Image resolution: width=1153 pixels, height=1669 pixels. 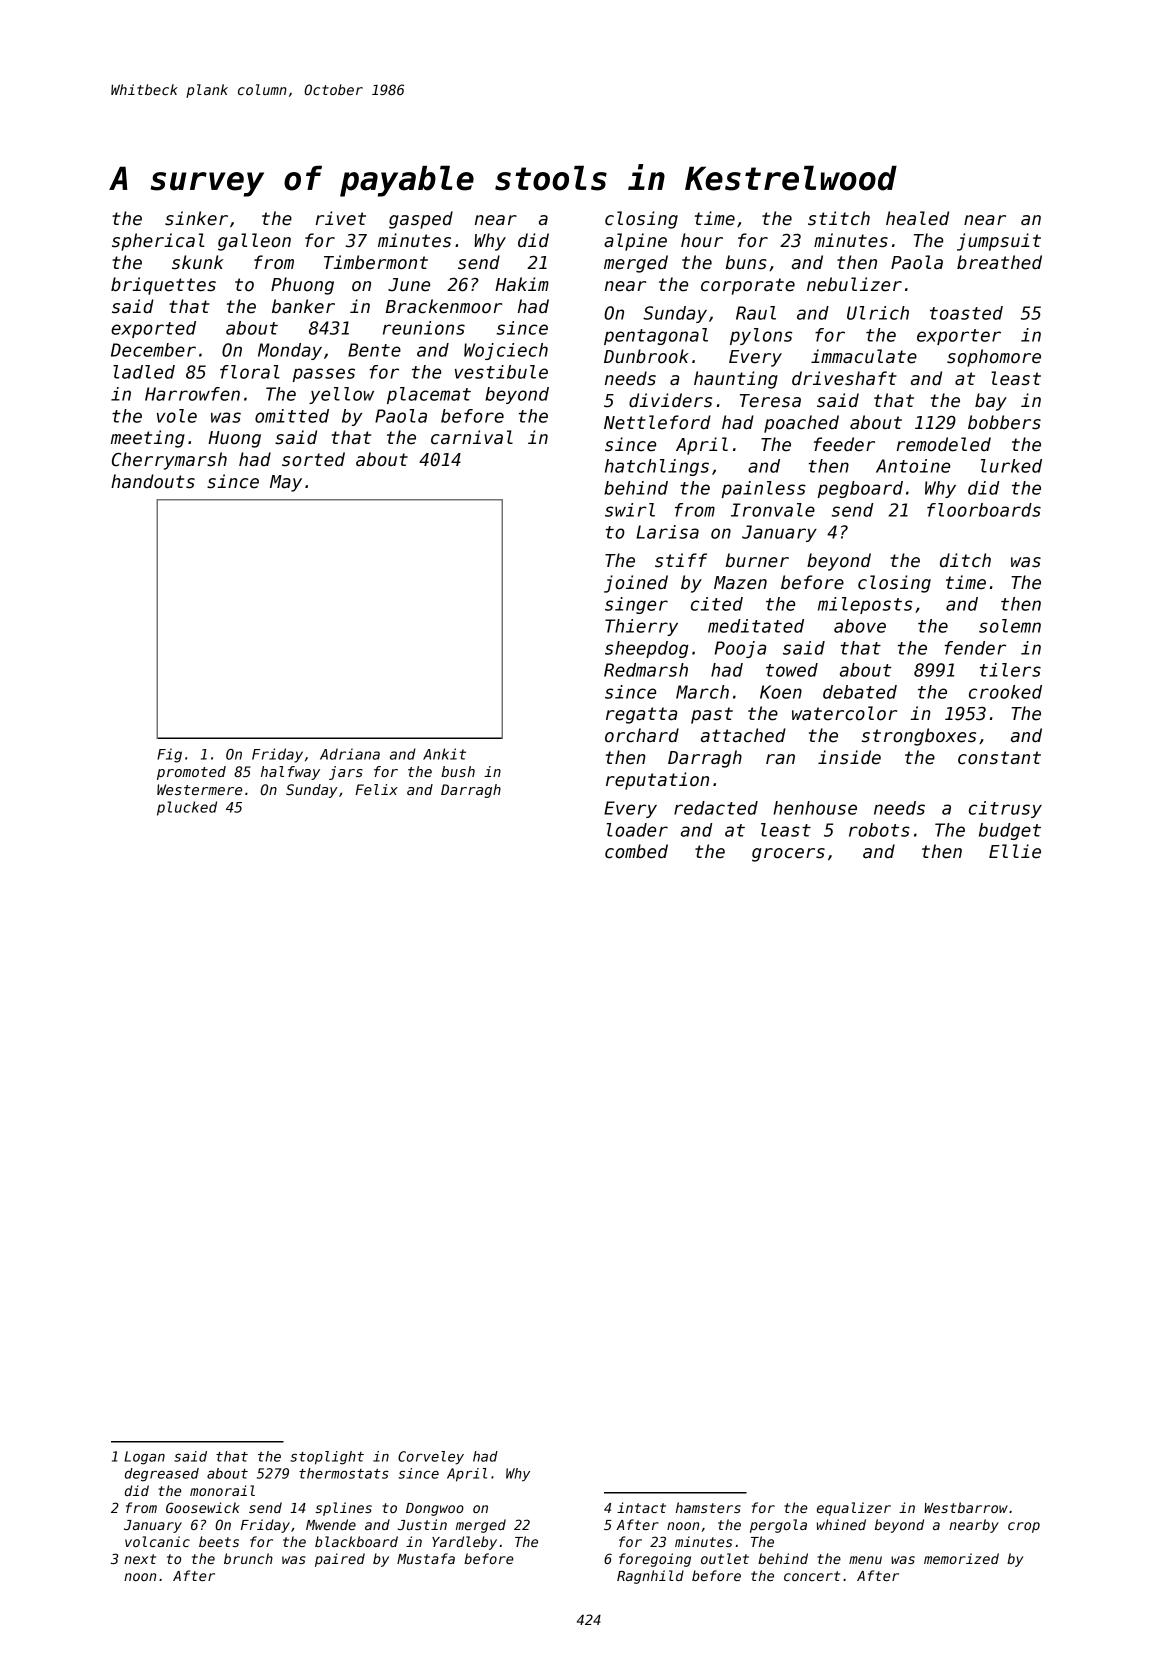 I want to click on monorail, so click(x=222, y=1490).
